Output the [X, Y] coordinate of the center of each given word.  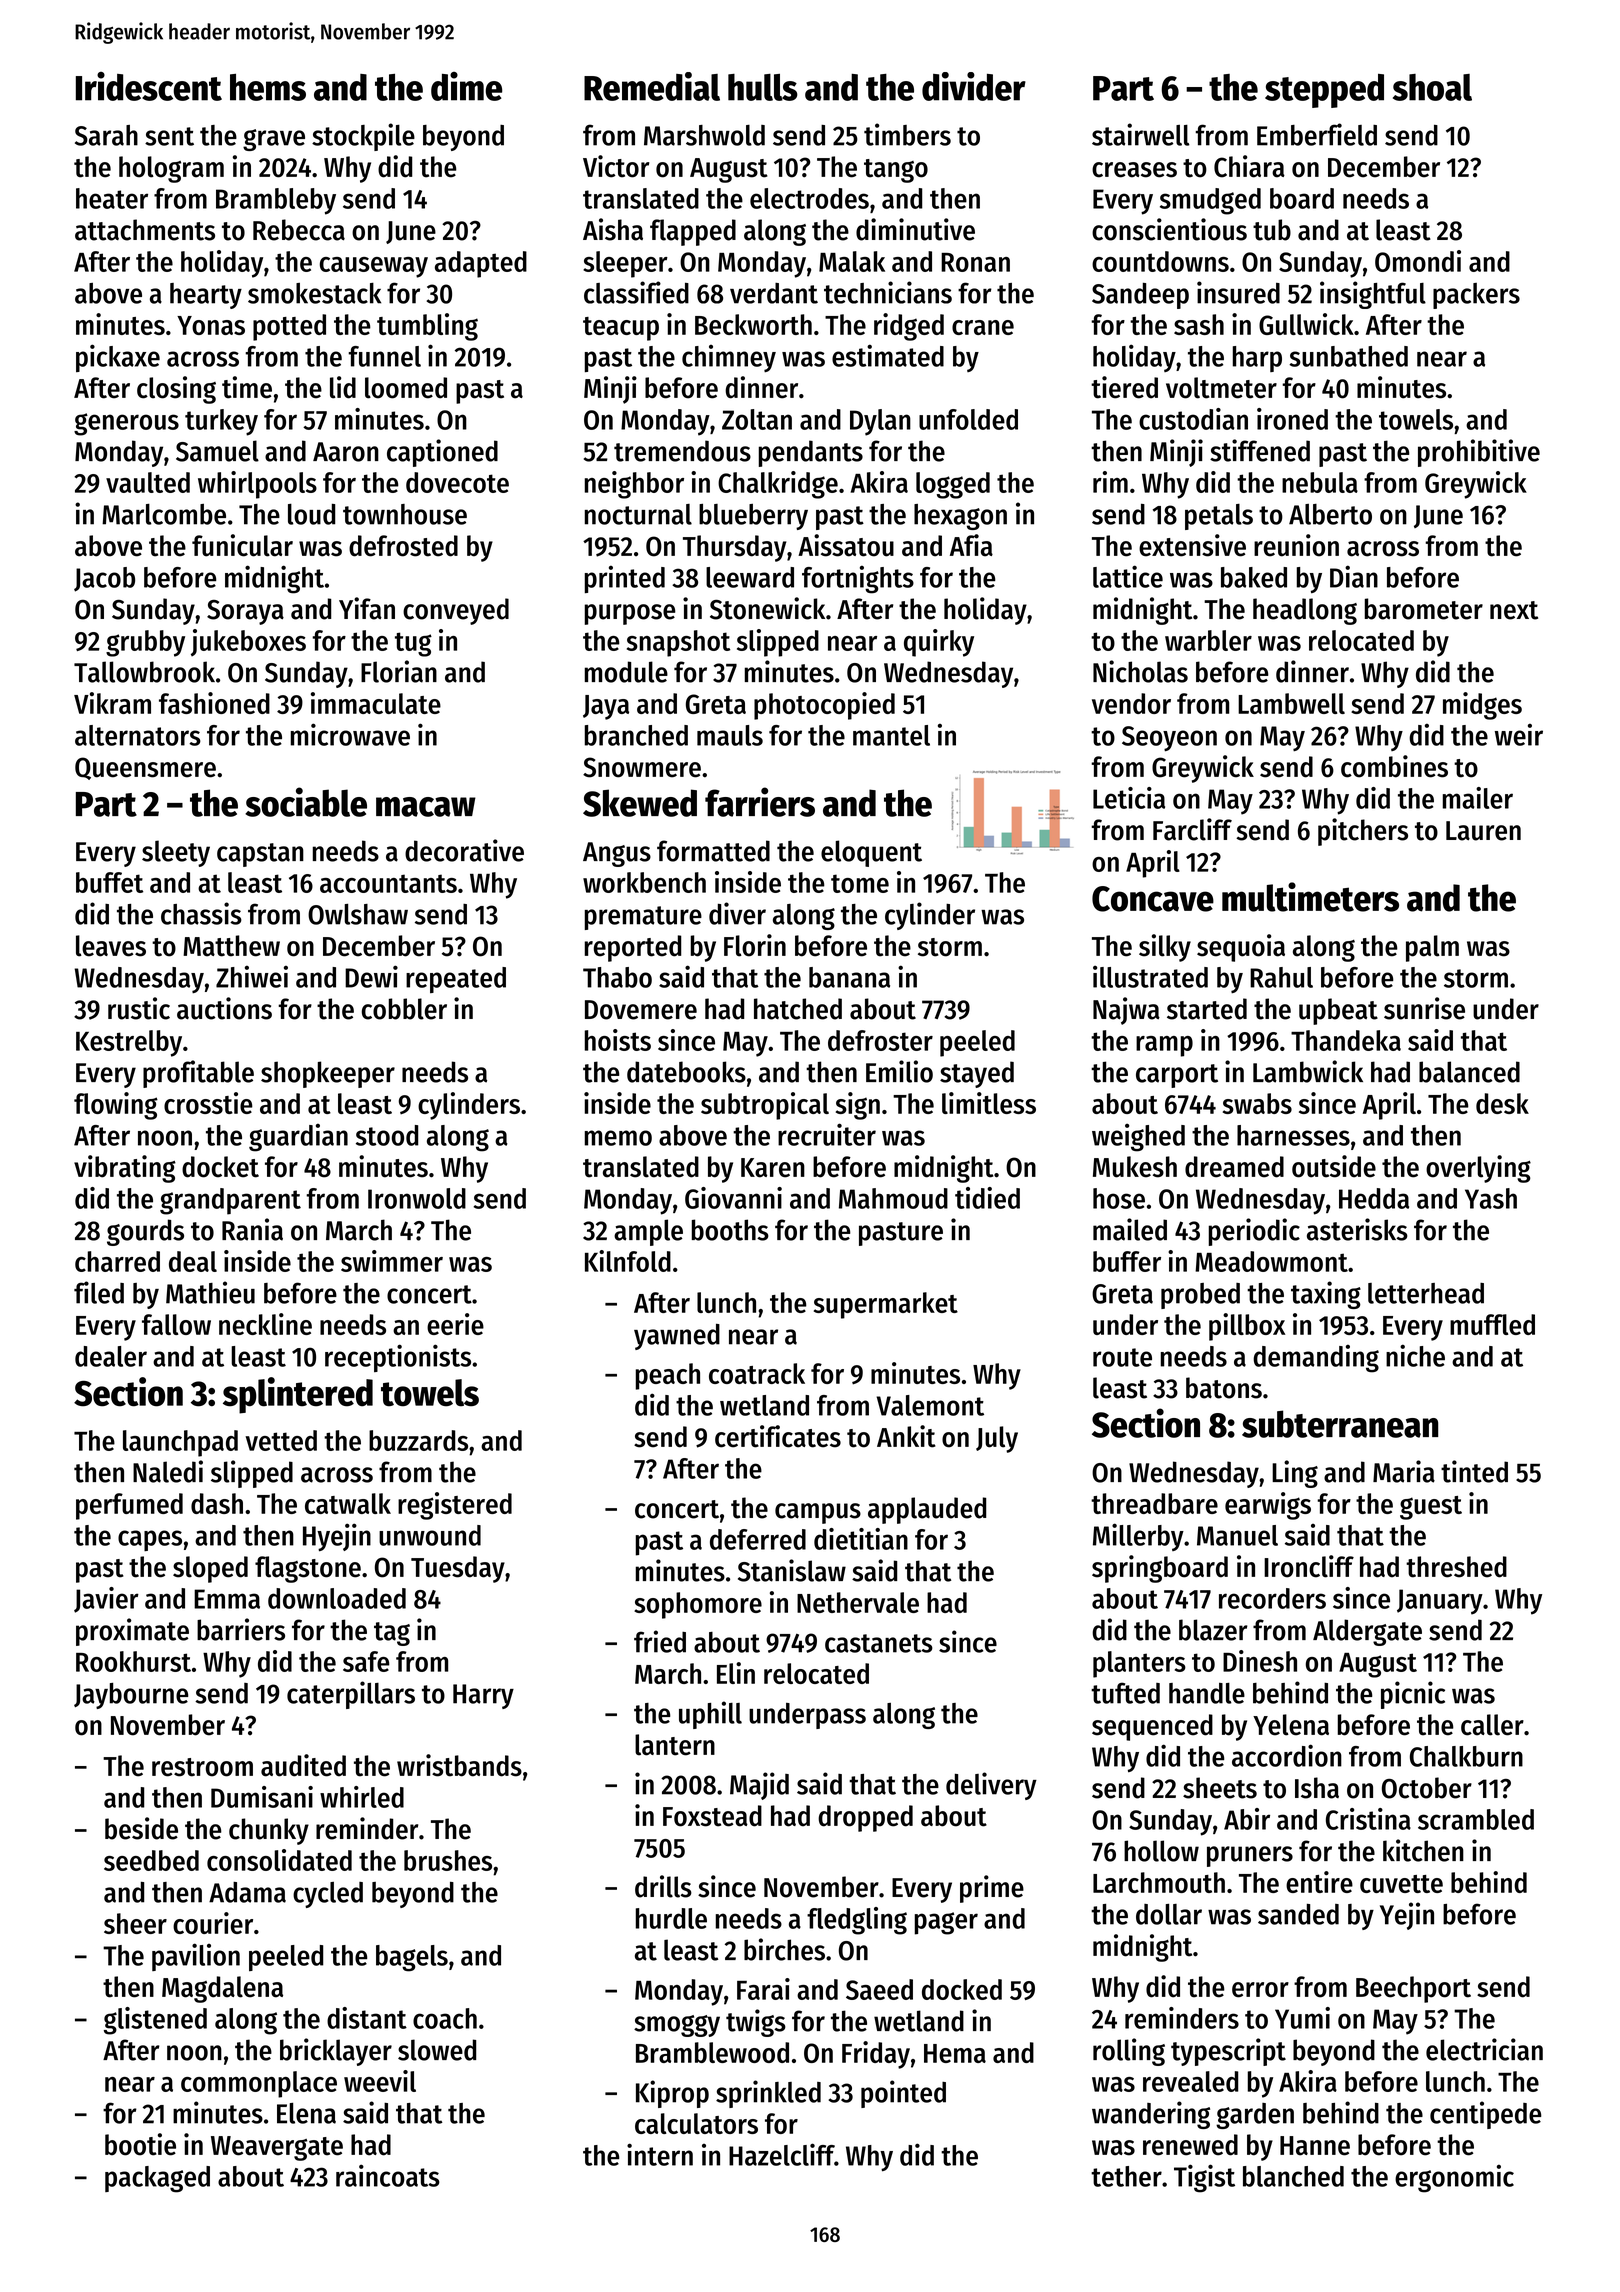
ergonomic [1454, 2178]
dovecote [457, 482]
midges [1482, 706]
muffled [1492, 1324]
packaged [157, 2179]
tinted [1474, 1471]
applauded [927, 1510]
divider [974, 86]
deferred [758, 1539]
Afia [971, 545]
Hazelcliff [782, 2154]
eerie [455, 1324]
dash [217, 1503]
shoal [1432, 87]
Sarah [106, 135]
